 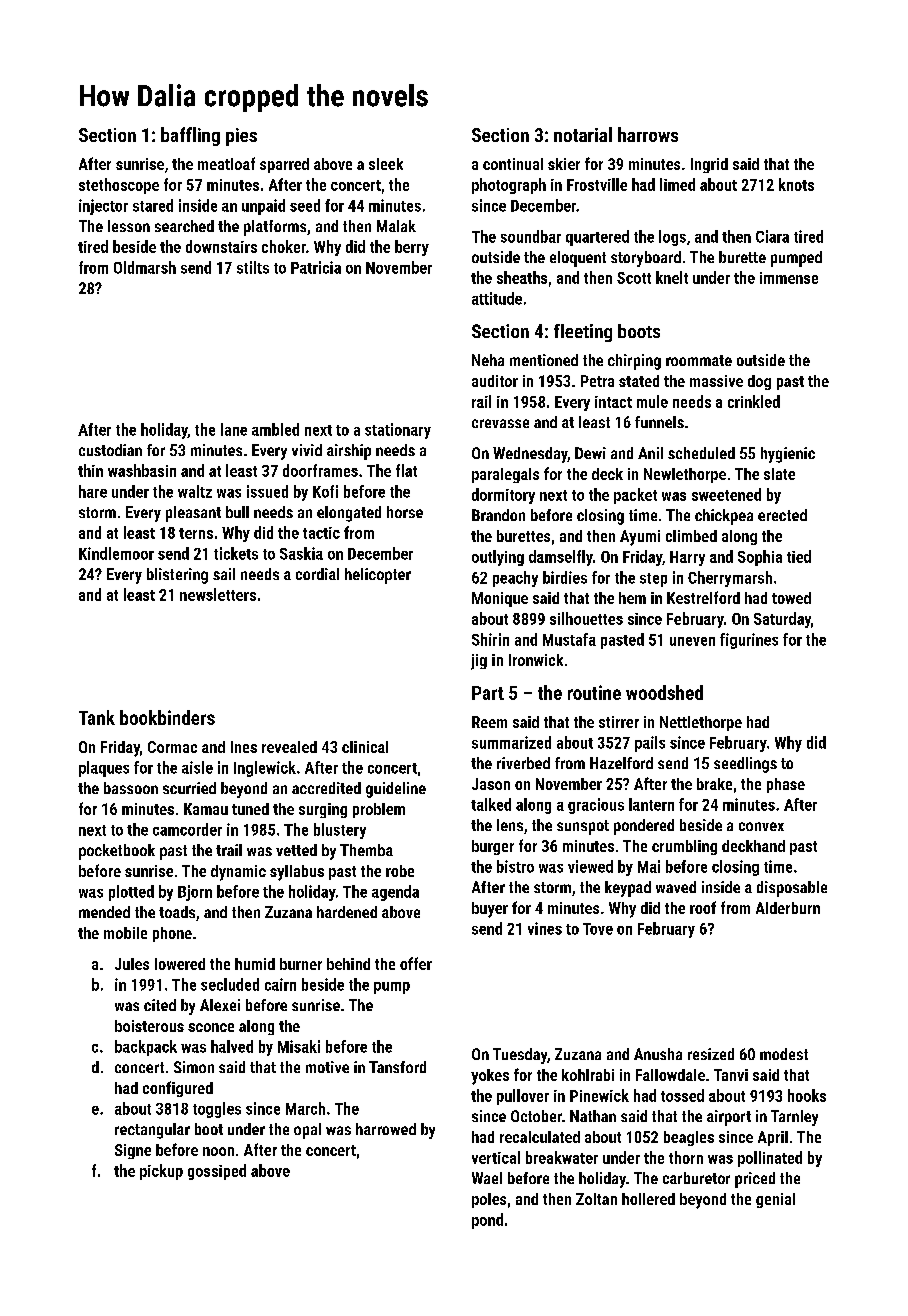 I want to click on pickup, so click(x=161, y=1172).
